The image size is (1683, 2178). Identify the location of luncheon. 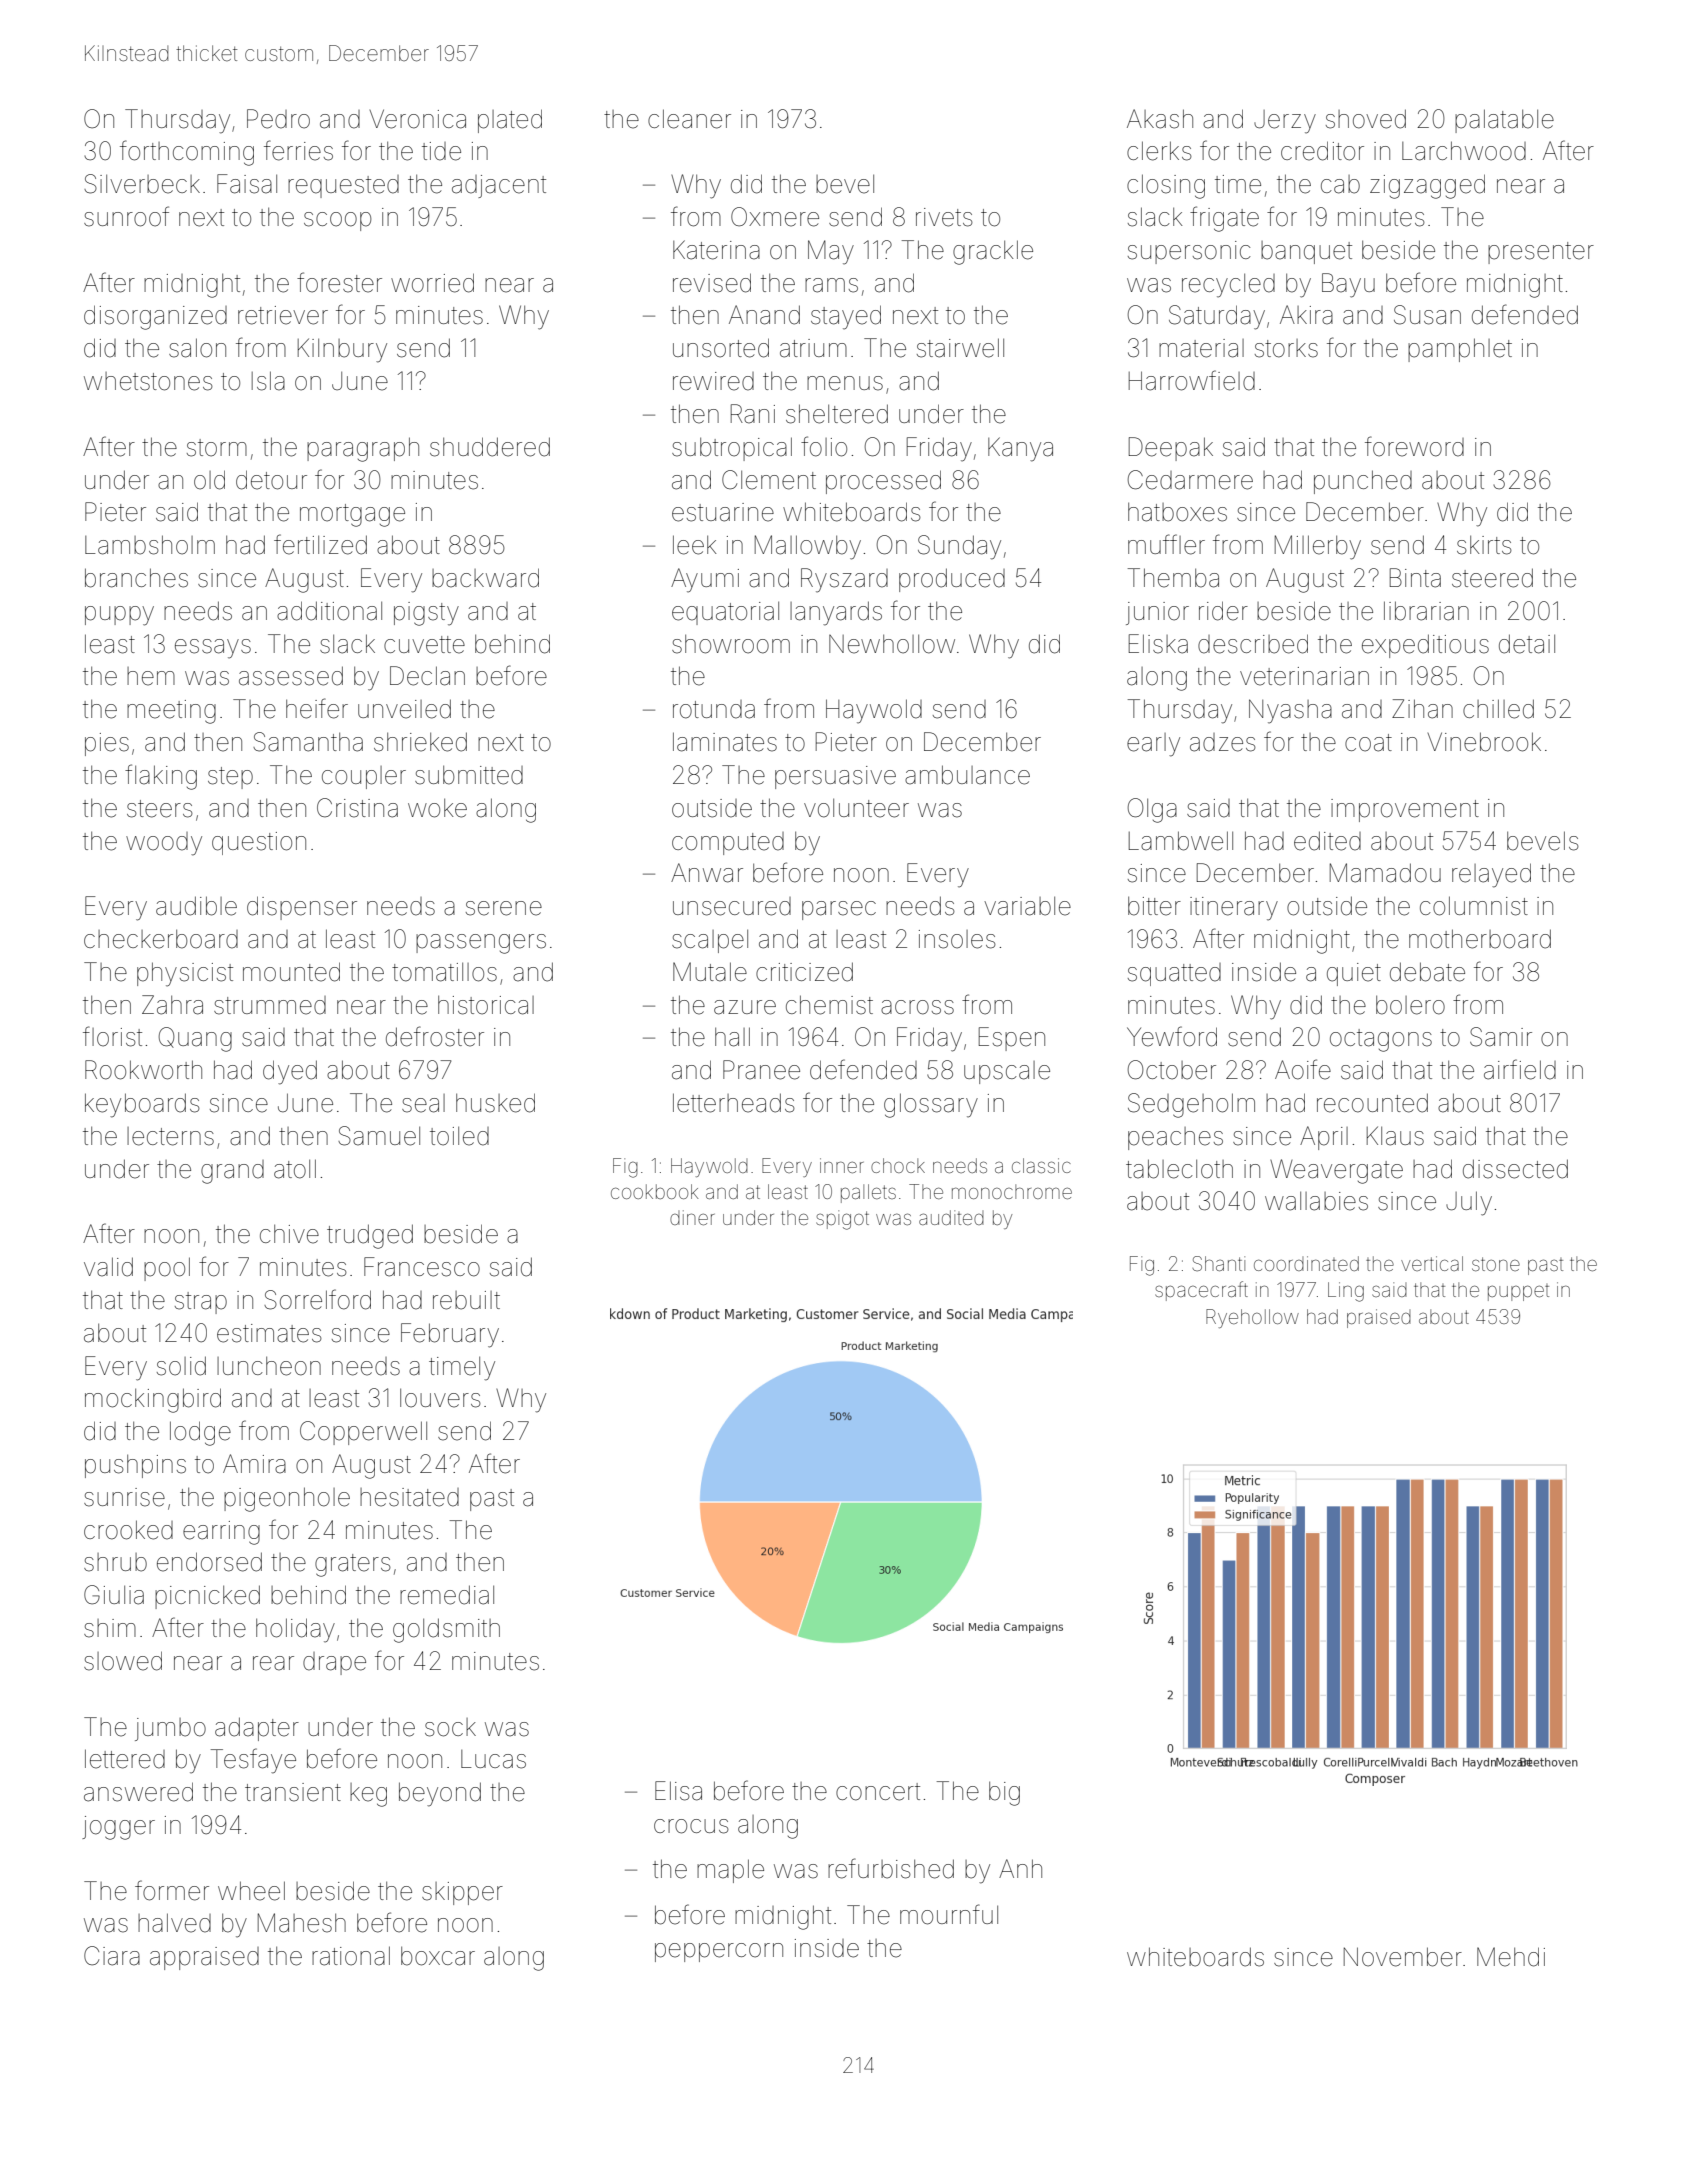
(269, 1366).
